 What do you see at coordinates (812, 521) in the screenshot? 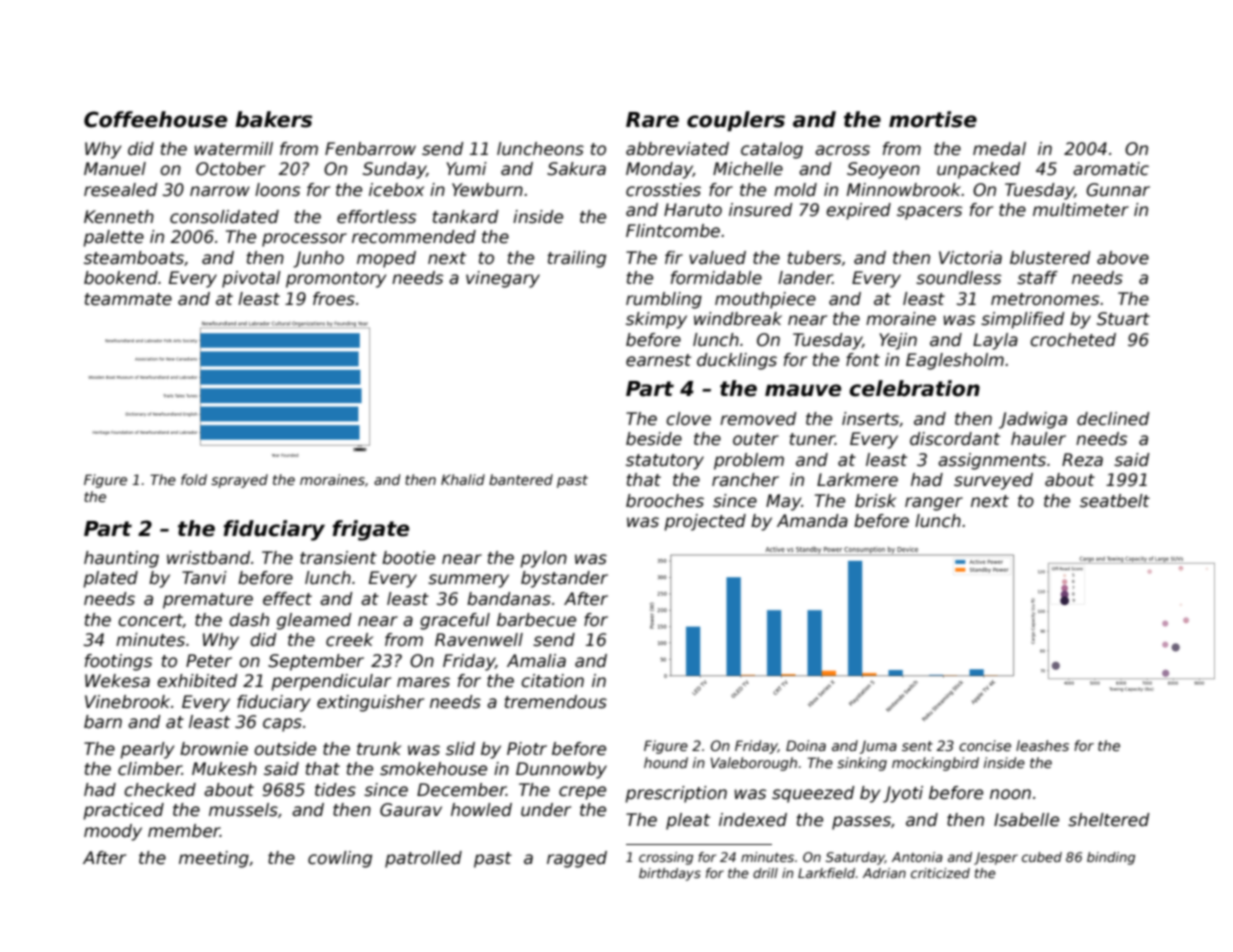
I see `Amanda` at bounding box center [812, 521].
